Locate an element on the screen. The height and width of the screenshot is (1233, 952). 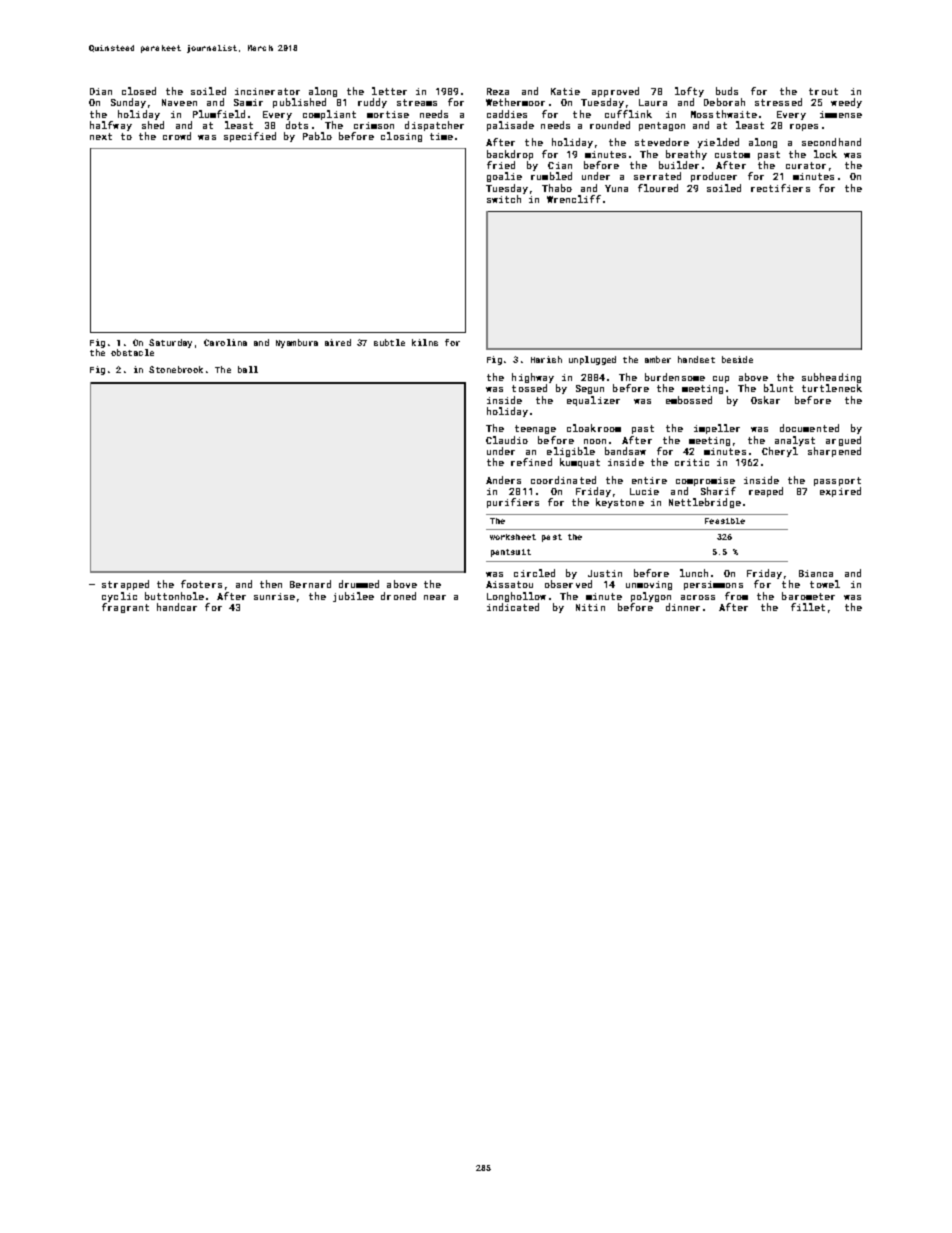
Wrencliff is located at coordinates (574, 199).
